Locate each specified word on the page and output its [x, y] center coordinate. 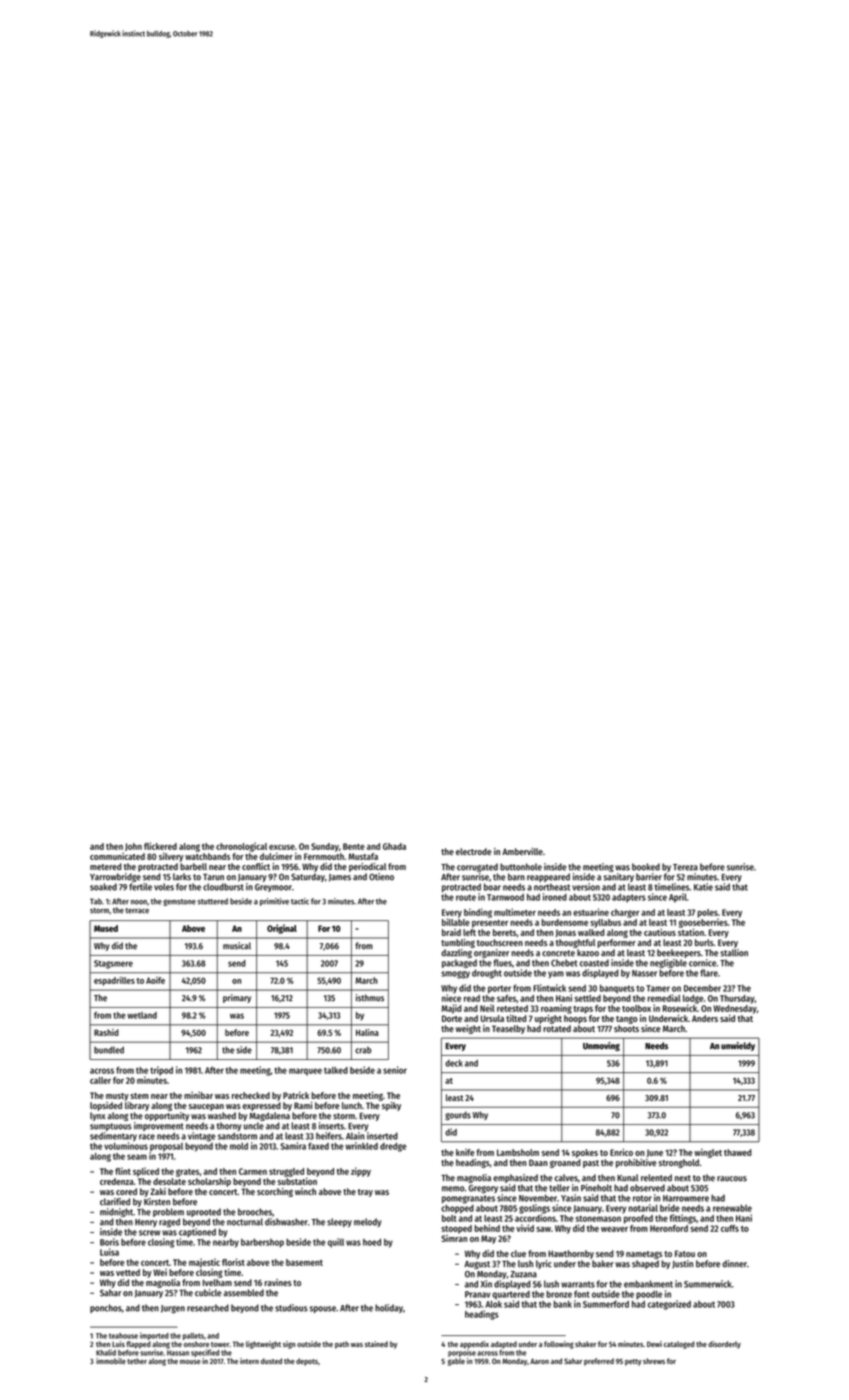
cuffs [730, 1228]
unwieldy [738, 1046]
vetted [128, 1272]
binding [478, 913]
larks [182, 877]
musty [117, 1097]
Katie [703, 887]
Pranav [477, 1294]
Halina [367, 1032]
